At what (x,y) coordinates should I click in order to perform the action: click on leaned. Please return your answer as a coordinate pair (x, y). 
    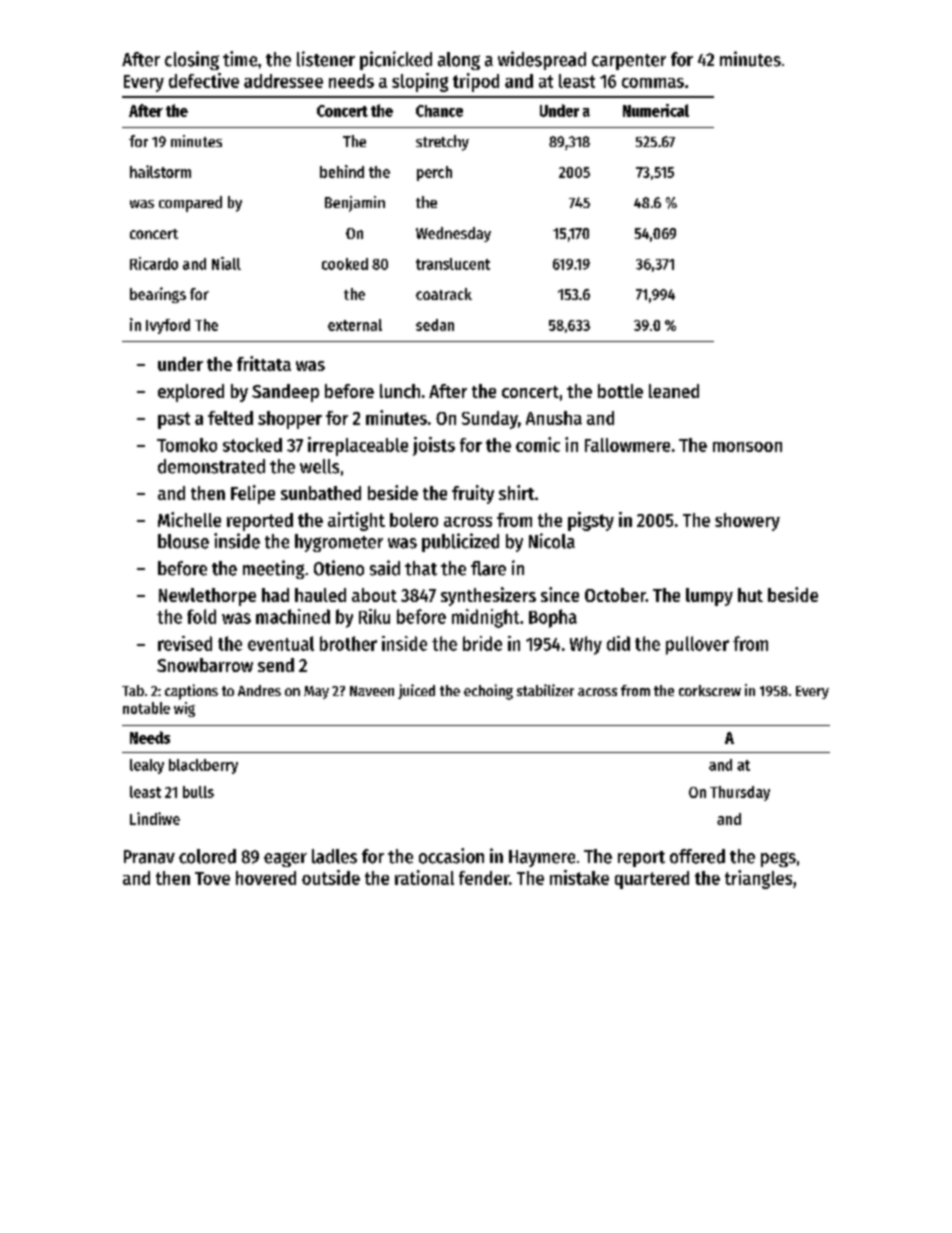
    Looking at the image, I should click on (674, 391).
